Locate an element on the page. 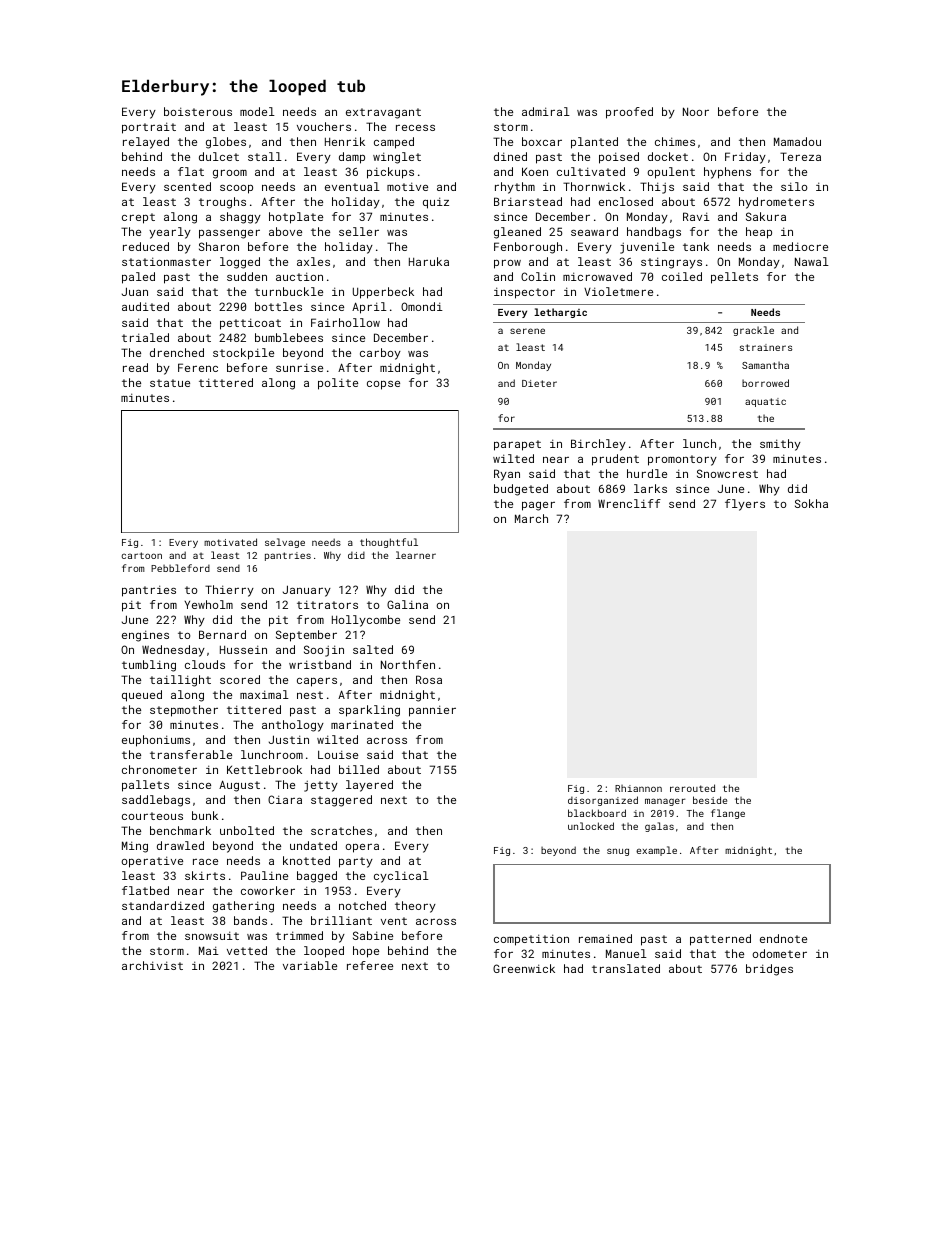 This image has width=952, height=1233. selvage is located at coordinates (285, 543).
